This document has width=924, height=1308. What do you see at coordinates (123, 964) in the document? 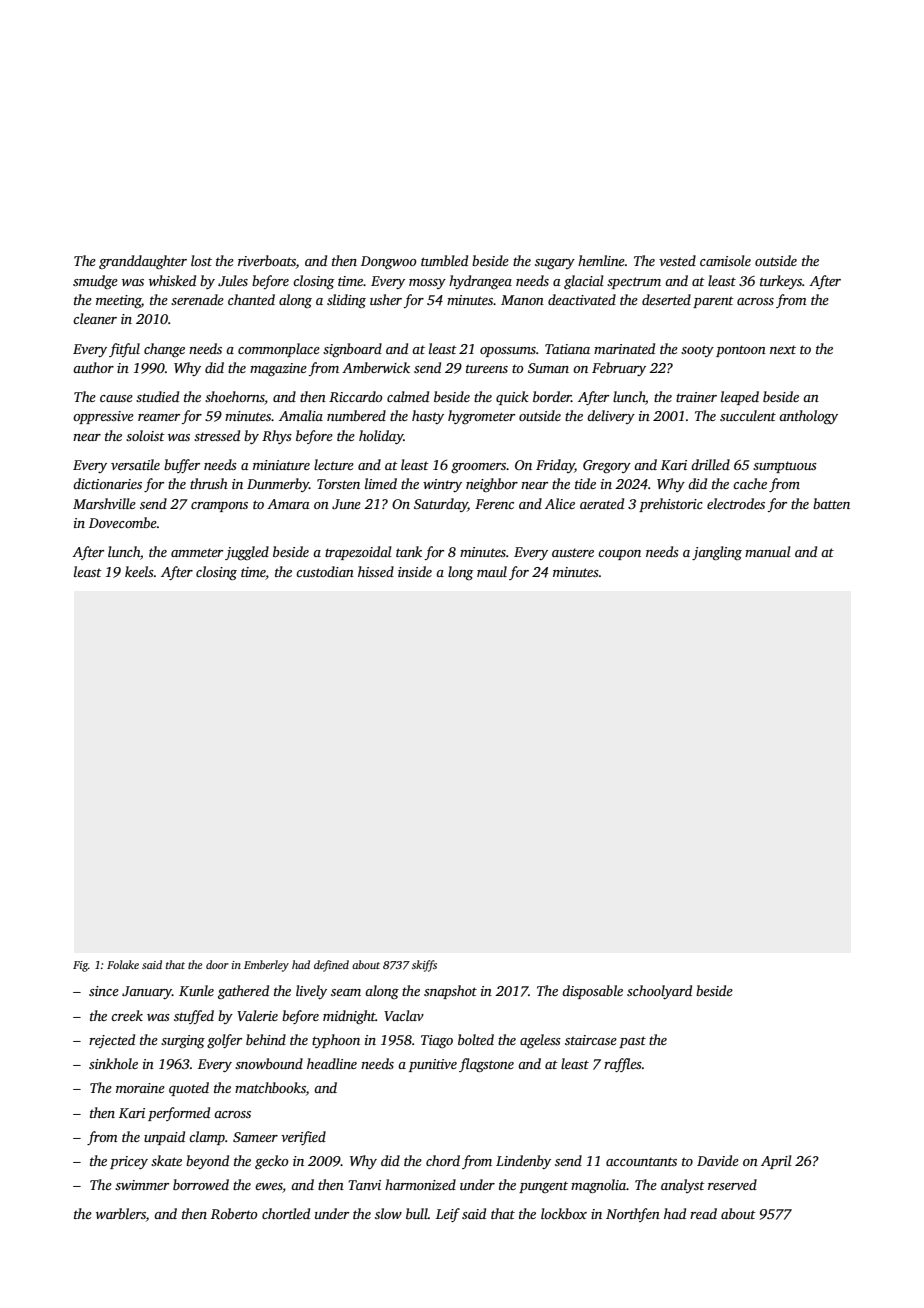
I see `Folake` at bounding box center [123, 964].
